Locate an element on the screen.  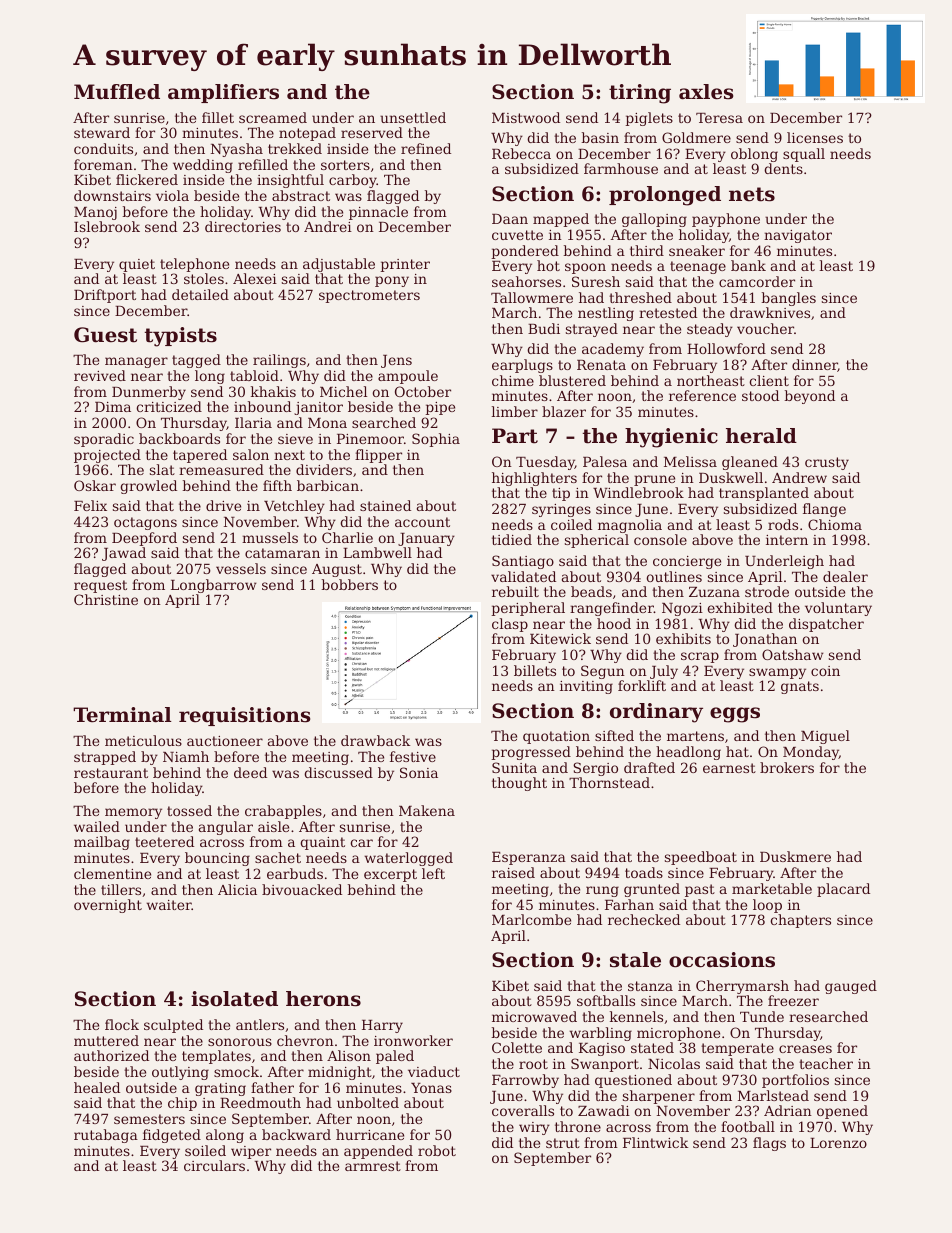
Jens is located at coordinates (396, 361).
